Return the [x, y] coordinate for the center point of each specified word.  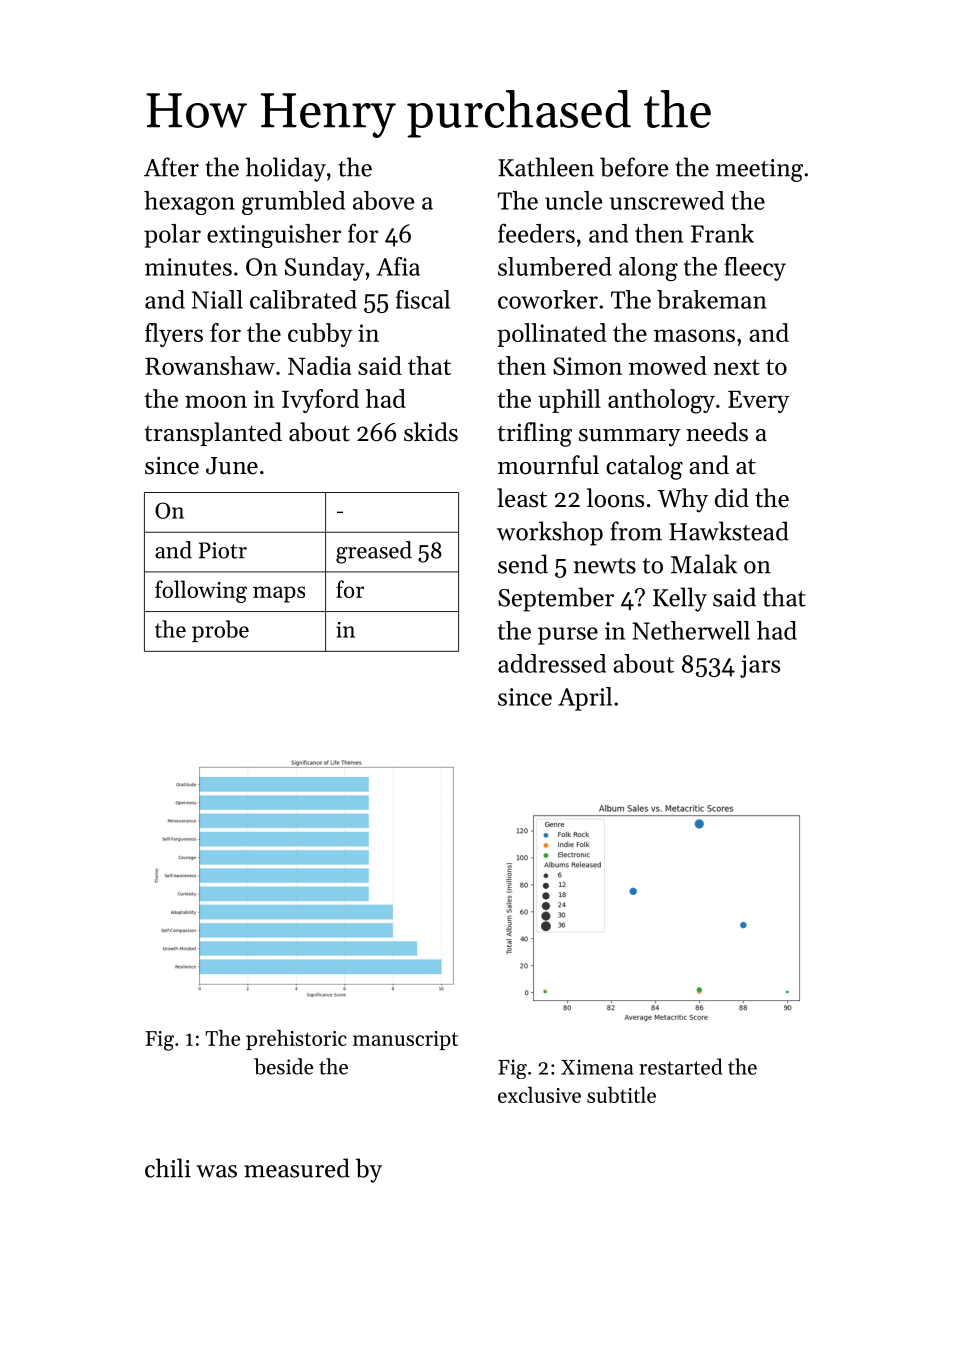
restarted [680, 1066]
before [634, 167]
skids [431, 432]
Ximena [597, 1067]
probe [220, 631]
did [732, 498]
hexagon [189, 203]
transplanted [213, 434]
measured [297, 1168]
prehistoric [296, 1039]
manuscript [405, 1040]
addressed [552, 663]
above [383, 200]
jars [760, 666]
